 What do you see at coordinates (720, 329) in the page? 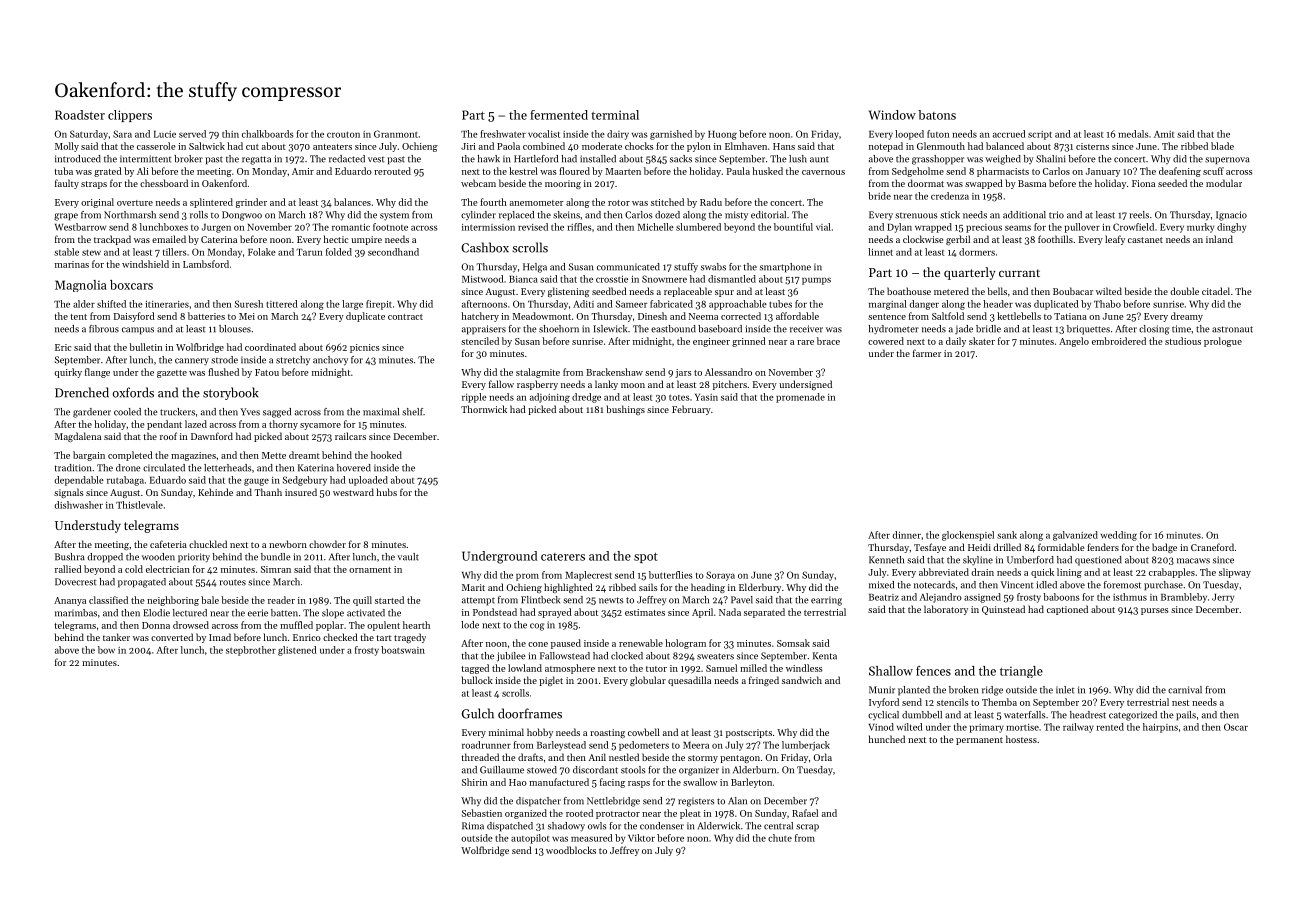
I see `baseboard` at bounding box center [720, 329].
